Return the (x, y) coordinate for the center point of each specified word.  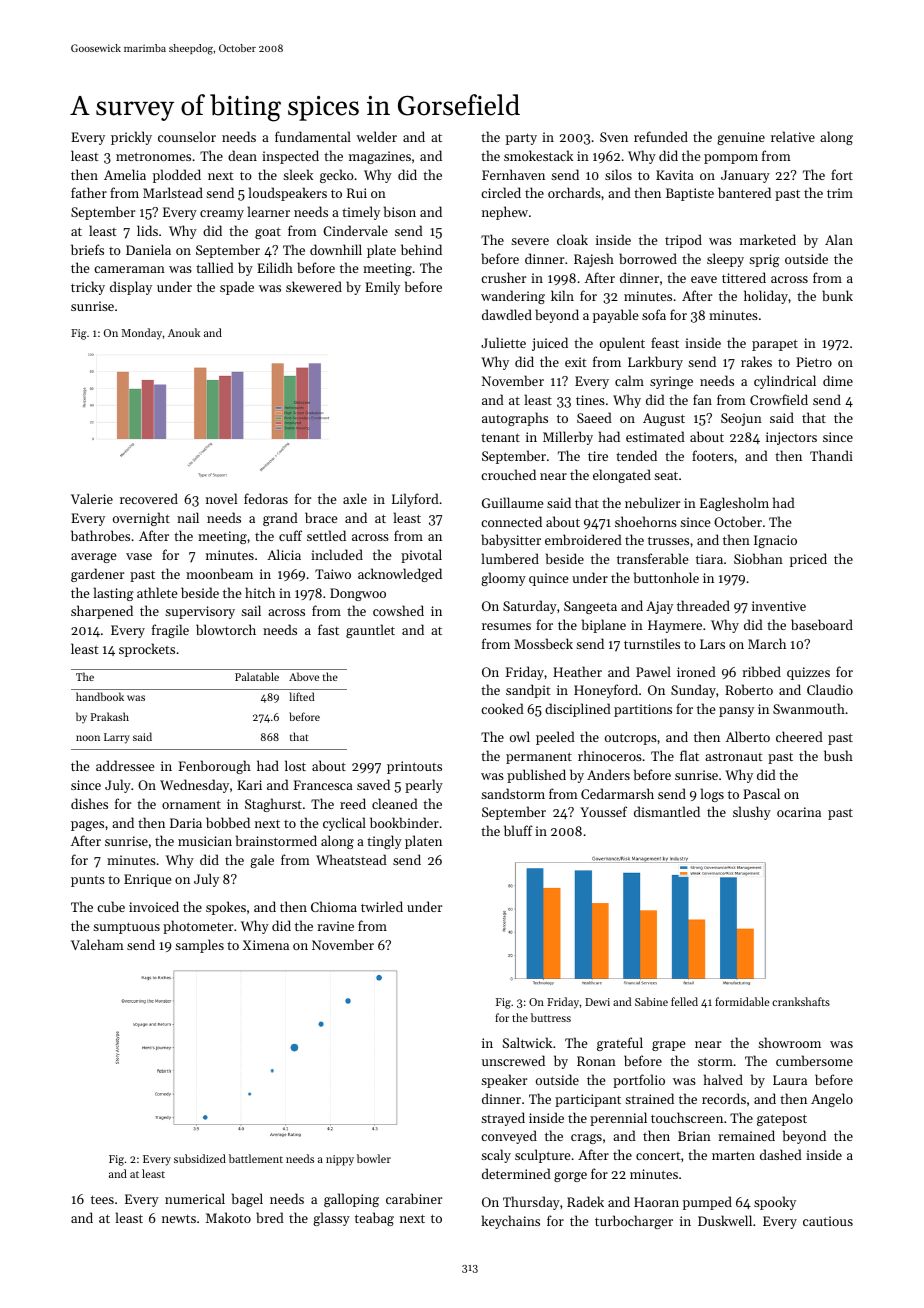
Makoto (228, 1217)
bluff (518, 830)
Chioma (334, 906)
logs (712, 795)
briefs (87, 249)
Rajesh (594, 260)
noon (88, 738)
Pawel (653, 671)
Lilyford (415, 500)
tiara (709, 559)
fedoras (266, 498)
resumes (506, 626)
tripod (683, 241)
